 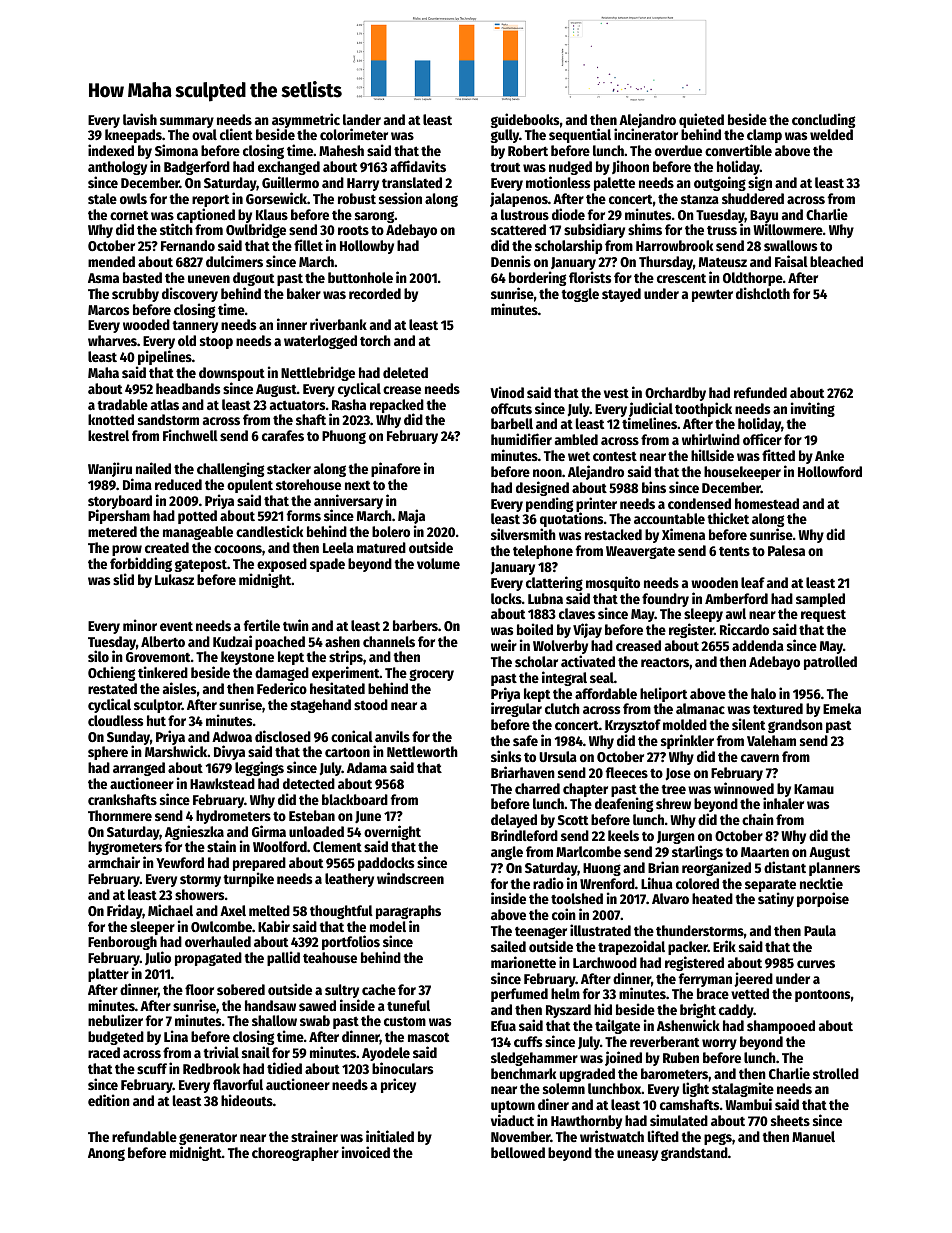 I want to click on Hollowford, so click(x=830, y=471).
